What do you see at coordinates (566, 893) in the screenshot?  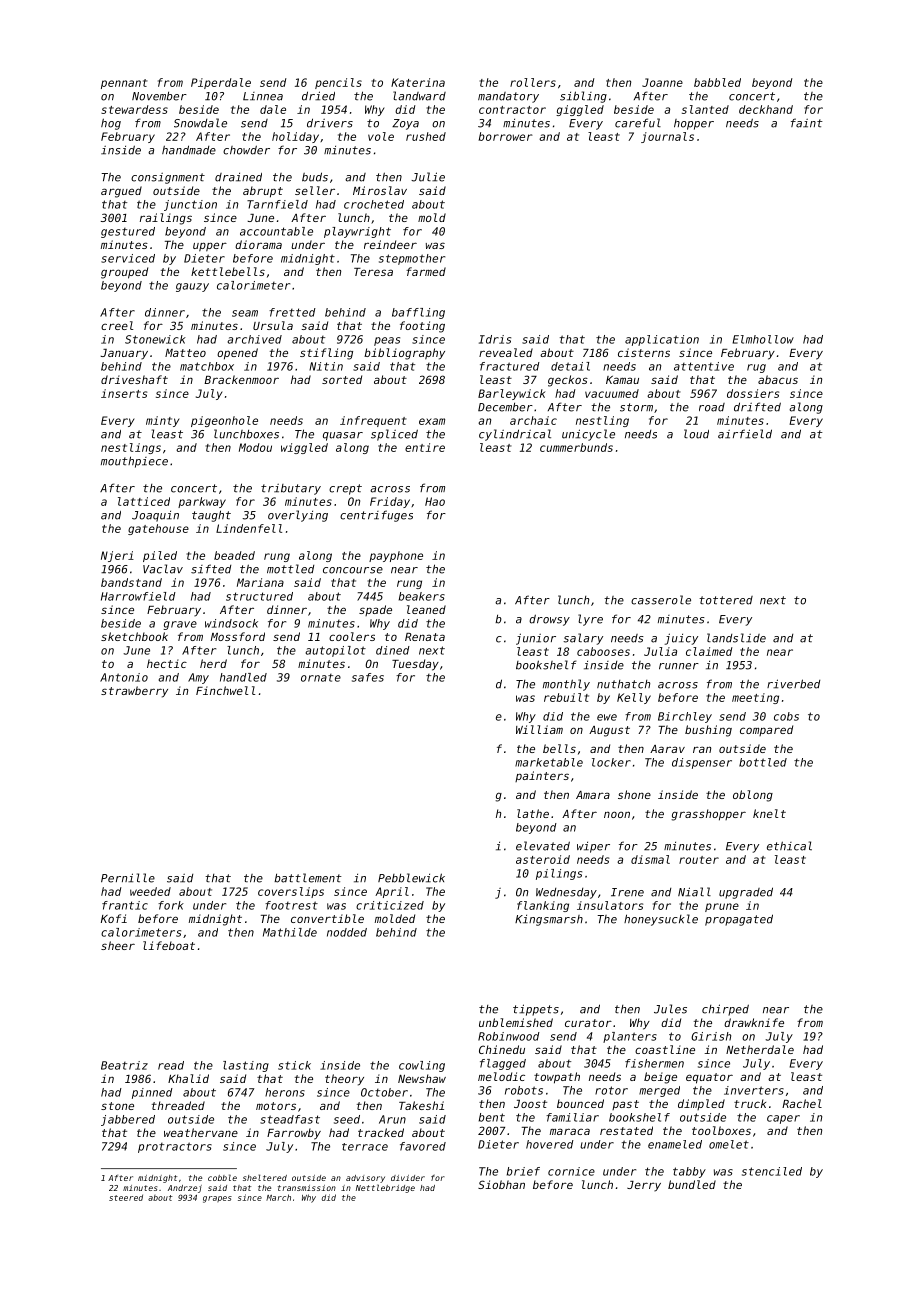 I see `Wednesday` at bounding box center [566, 893].
